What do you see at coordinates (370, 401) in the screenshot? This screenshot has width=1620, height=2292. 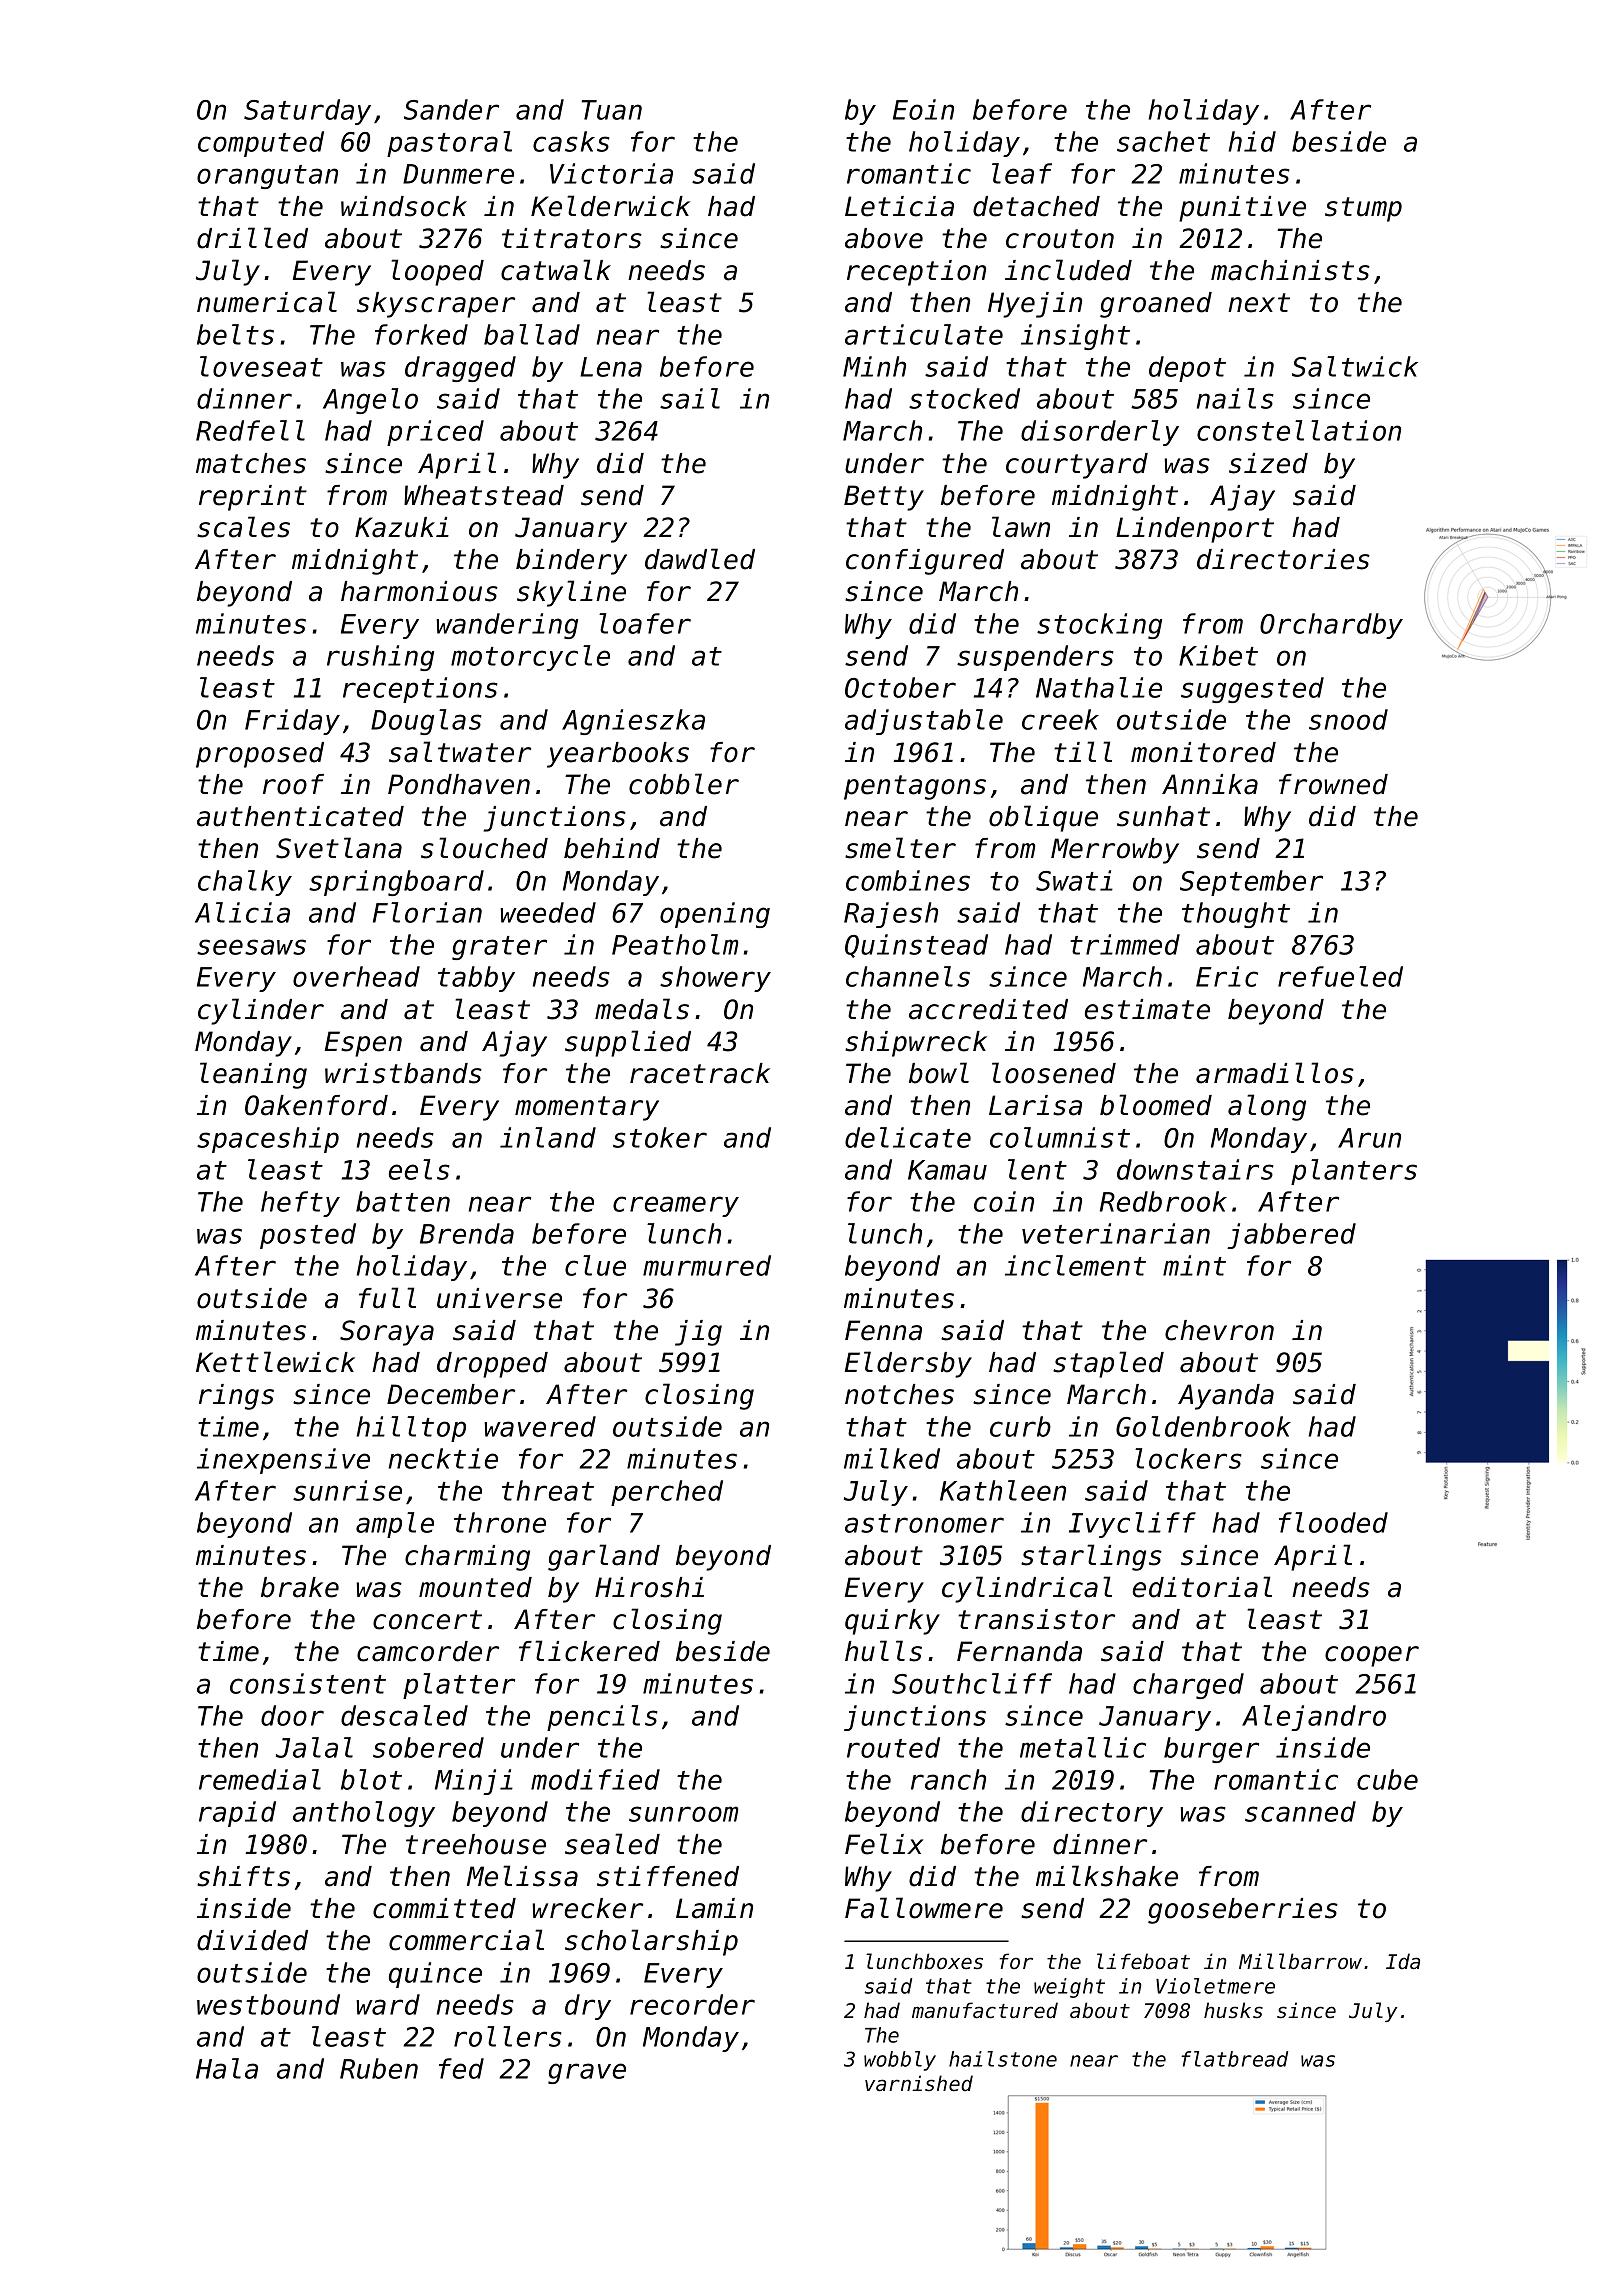 I see `Angelo` at bounding box center [370, 401].
